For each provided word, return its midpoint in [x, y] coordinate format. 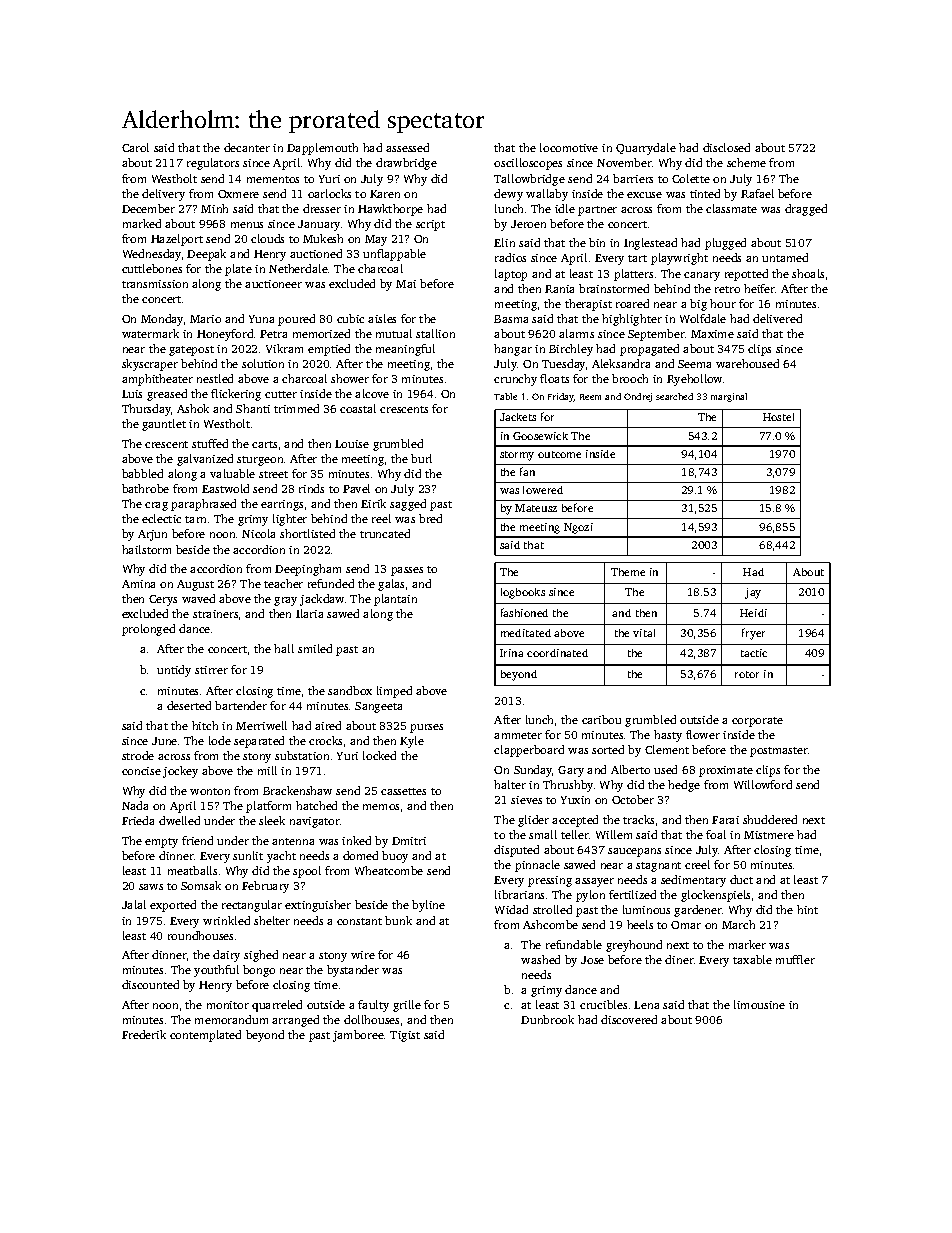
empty [161, 843]
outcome [559, 454]
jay [753, 593]
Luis [132, 394]
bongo [259, 971]
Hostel [778, 417]
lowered [543, 490]
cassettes [403, 791]
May [376, 240]
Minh [214, 208]
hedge [684, 786]
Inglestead [650, 244]
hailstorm [146, 549]
